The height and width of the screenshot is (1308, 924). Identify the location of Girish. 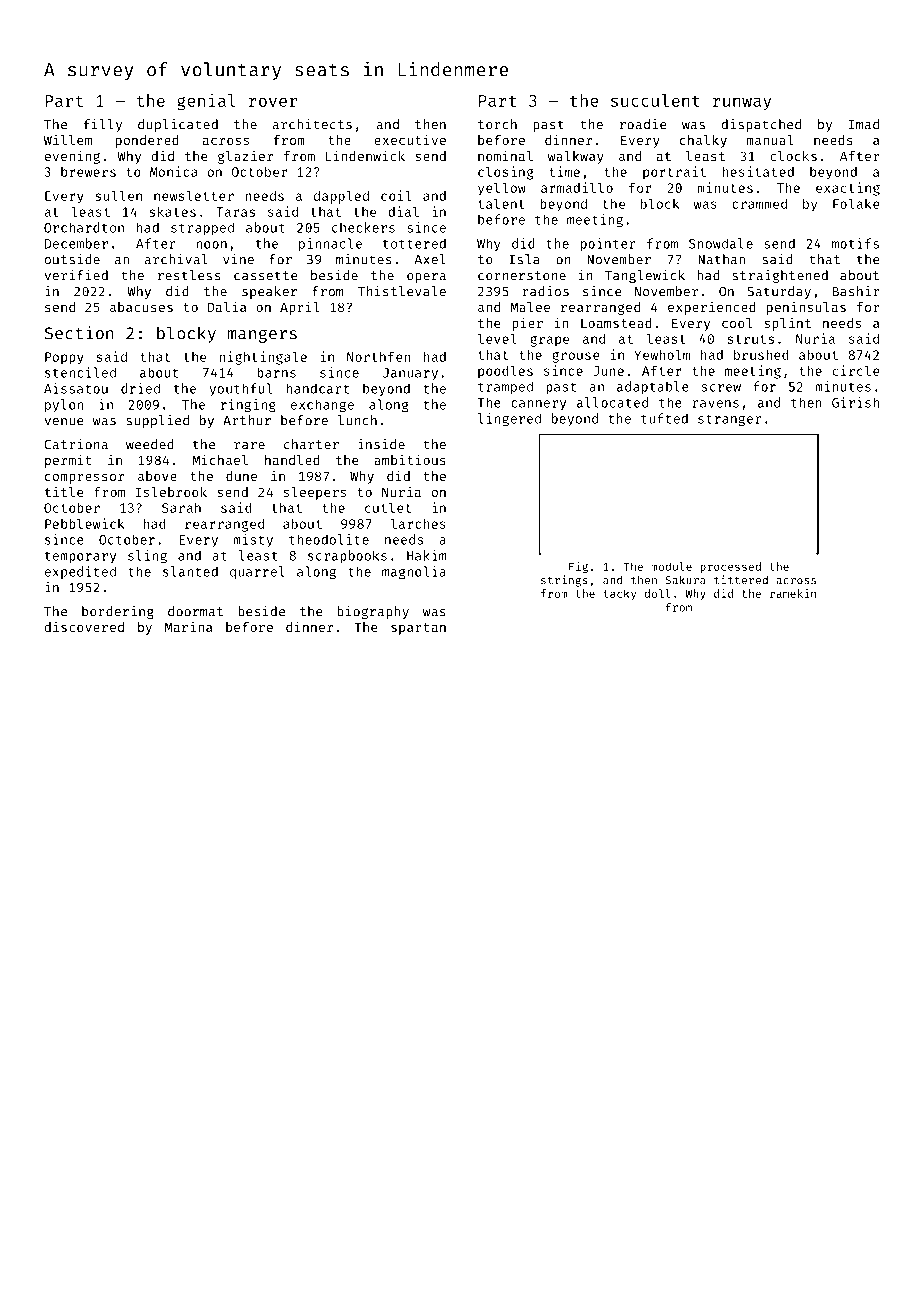
(855, 402).
